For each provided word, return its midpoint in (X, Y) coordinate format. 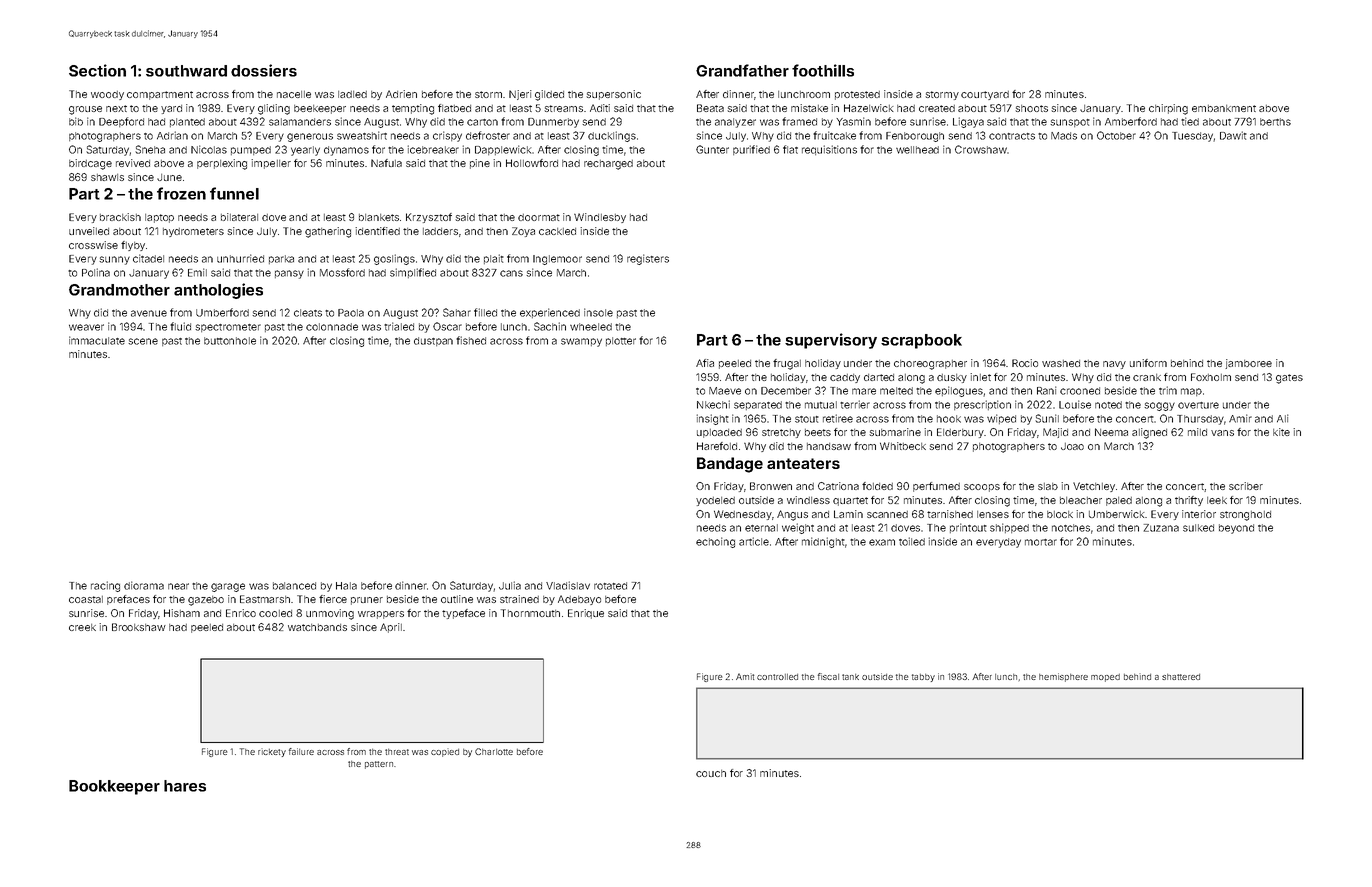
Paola (351, 313)
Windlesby (600, 218)
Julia (510, 585)
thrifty (1189, 501)
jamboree (1248, 364)
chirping (1168, 109)
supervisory (831, 341)
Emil (197, 272)
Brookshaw (139, 627)
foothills (823, 70)
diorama (144, 585)
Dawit (1233, 135)
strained (519, 599)
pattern (379, 765)
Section (97, 70)
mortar (1041, 542)
